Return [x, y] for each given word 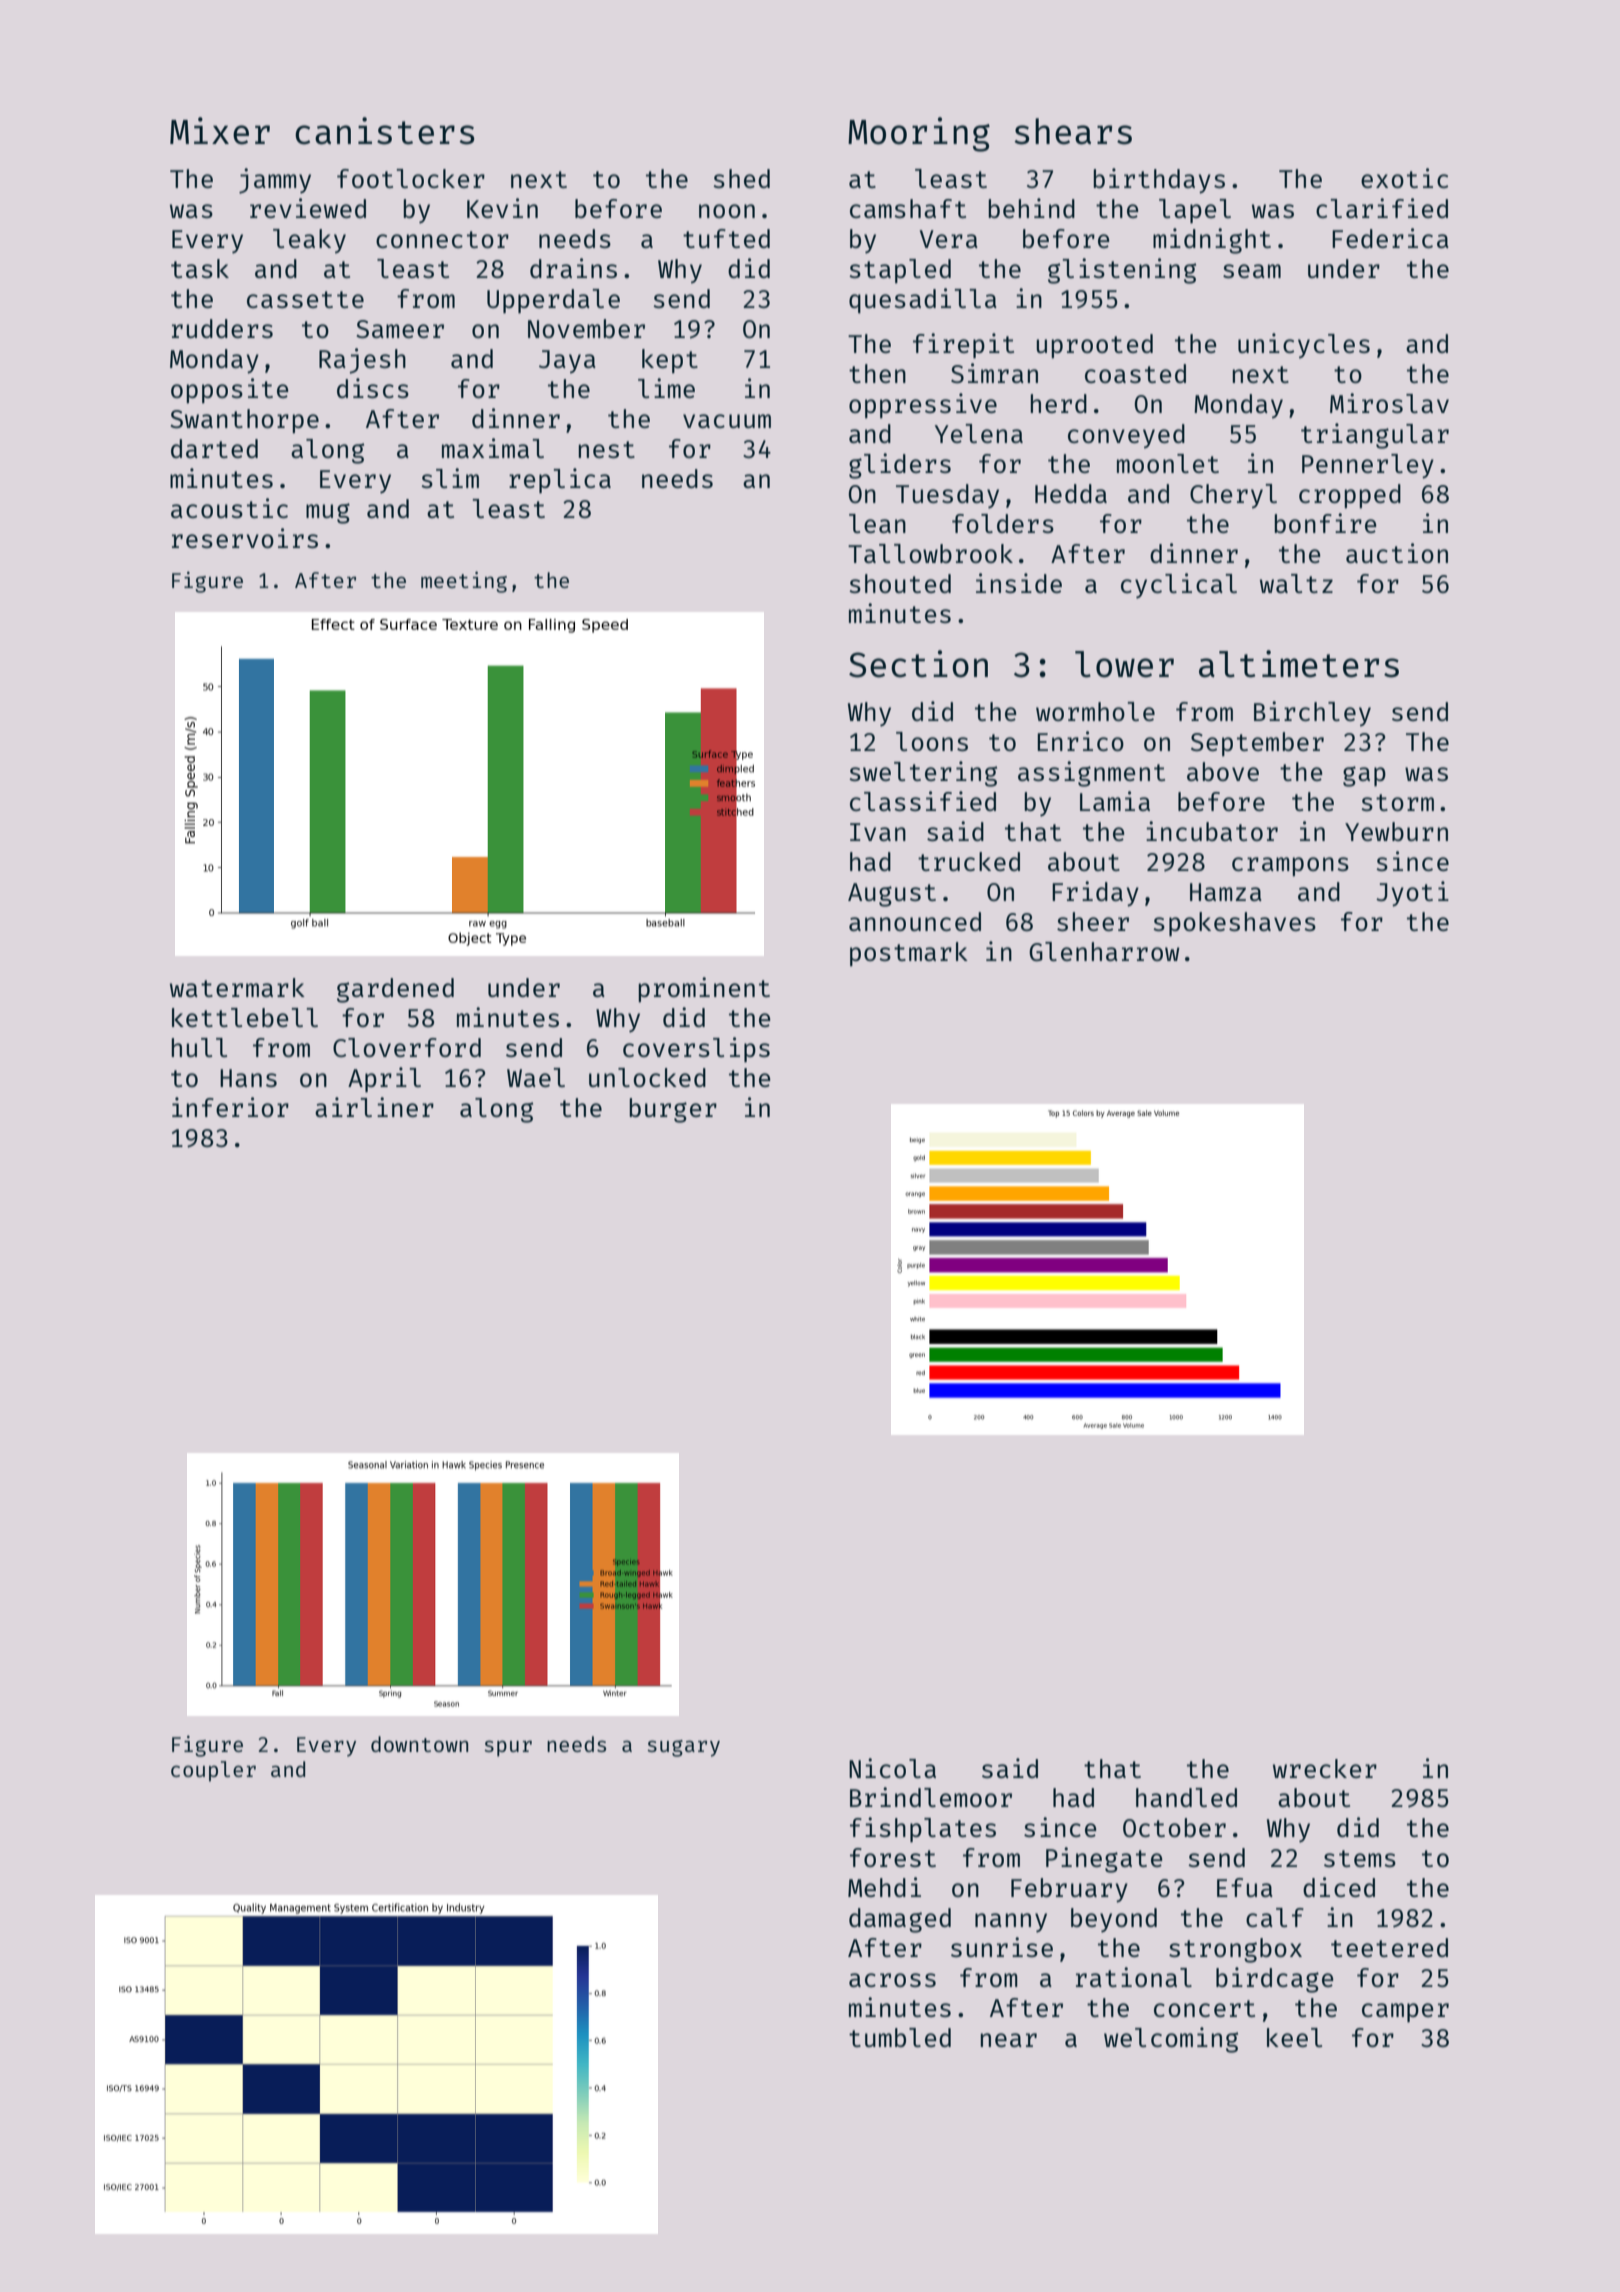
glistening [1122, 271]
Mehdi [884, 1887]
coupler [213, 1771]
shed [741, 178]
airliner [374, 1107]
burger [673, 1110]
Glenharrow [1104, 951]
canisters [384, 131]
